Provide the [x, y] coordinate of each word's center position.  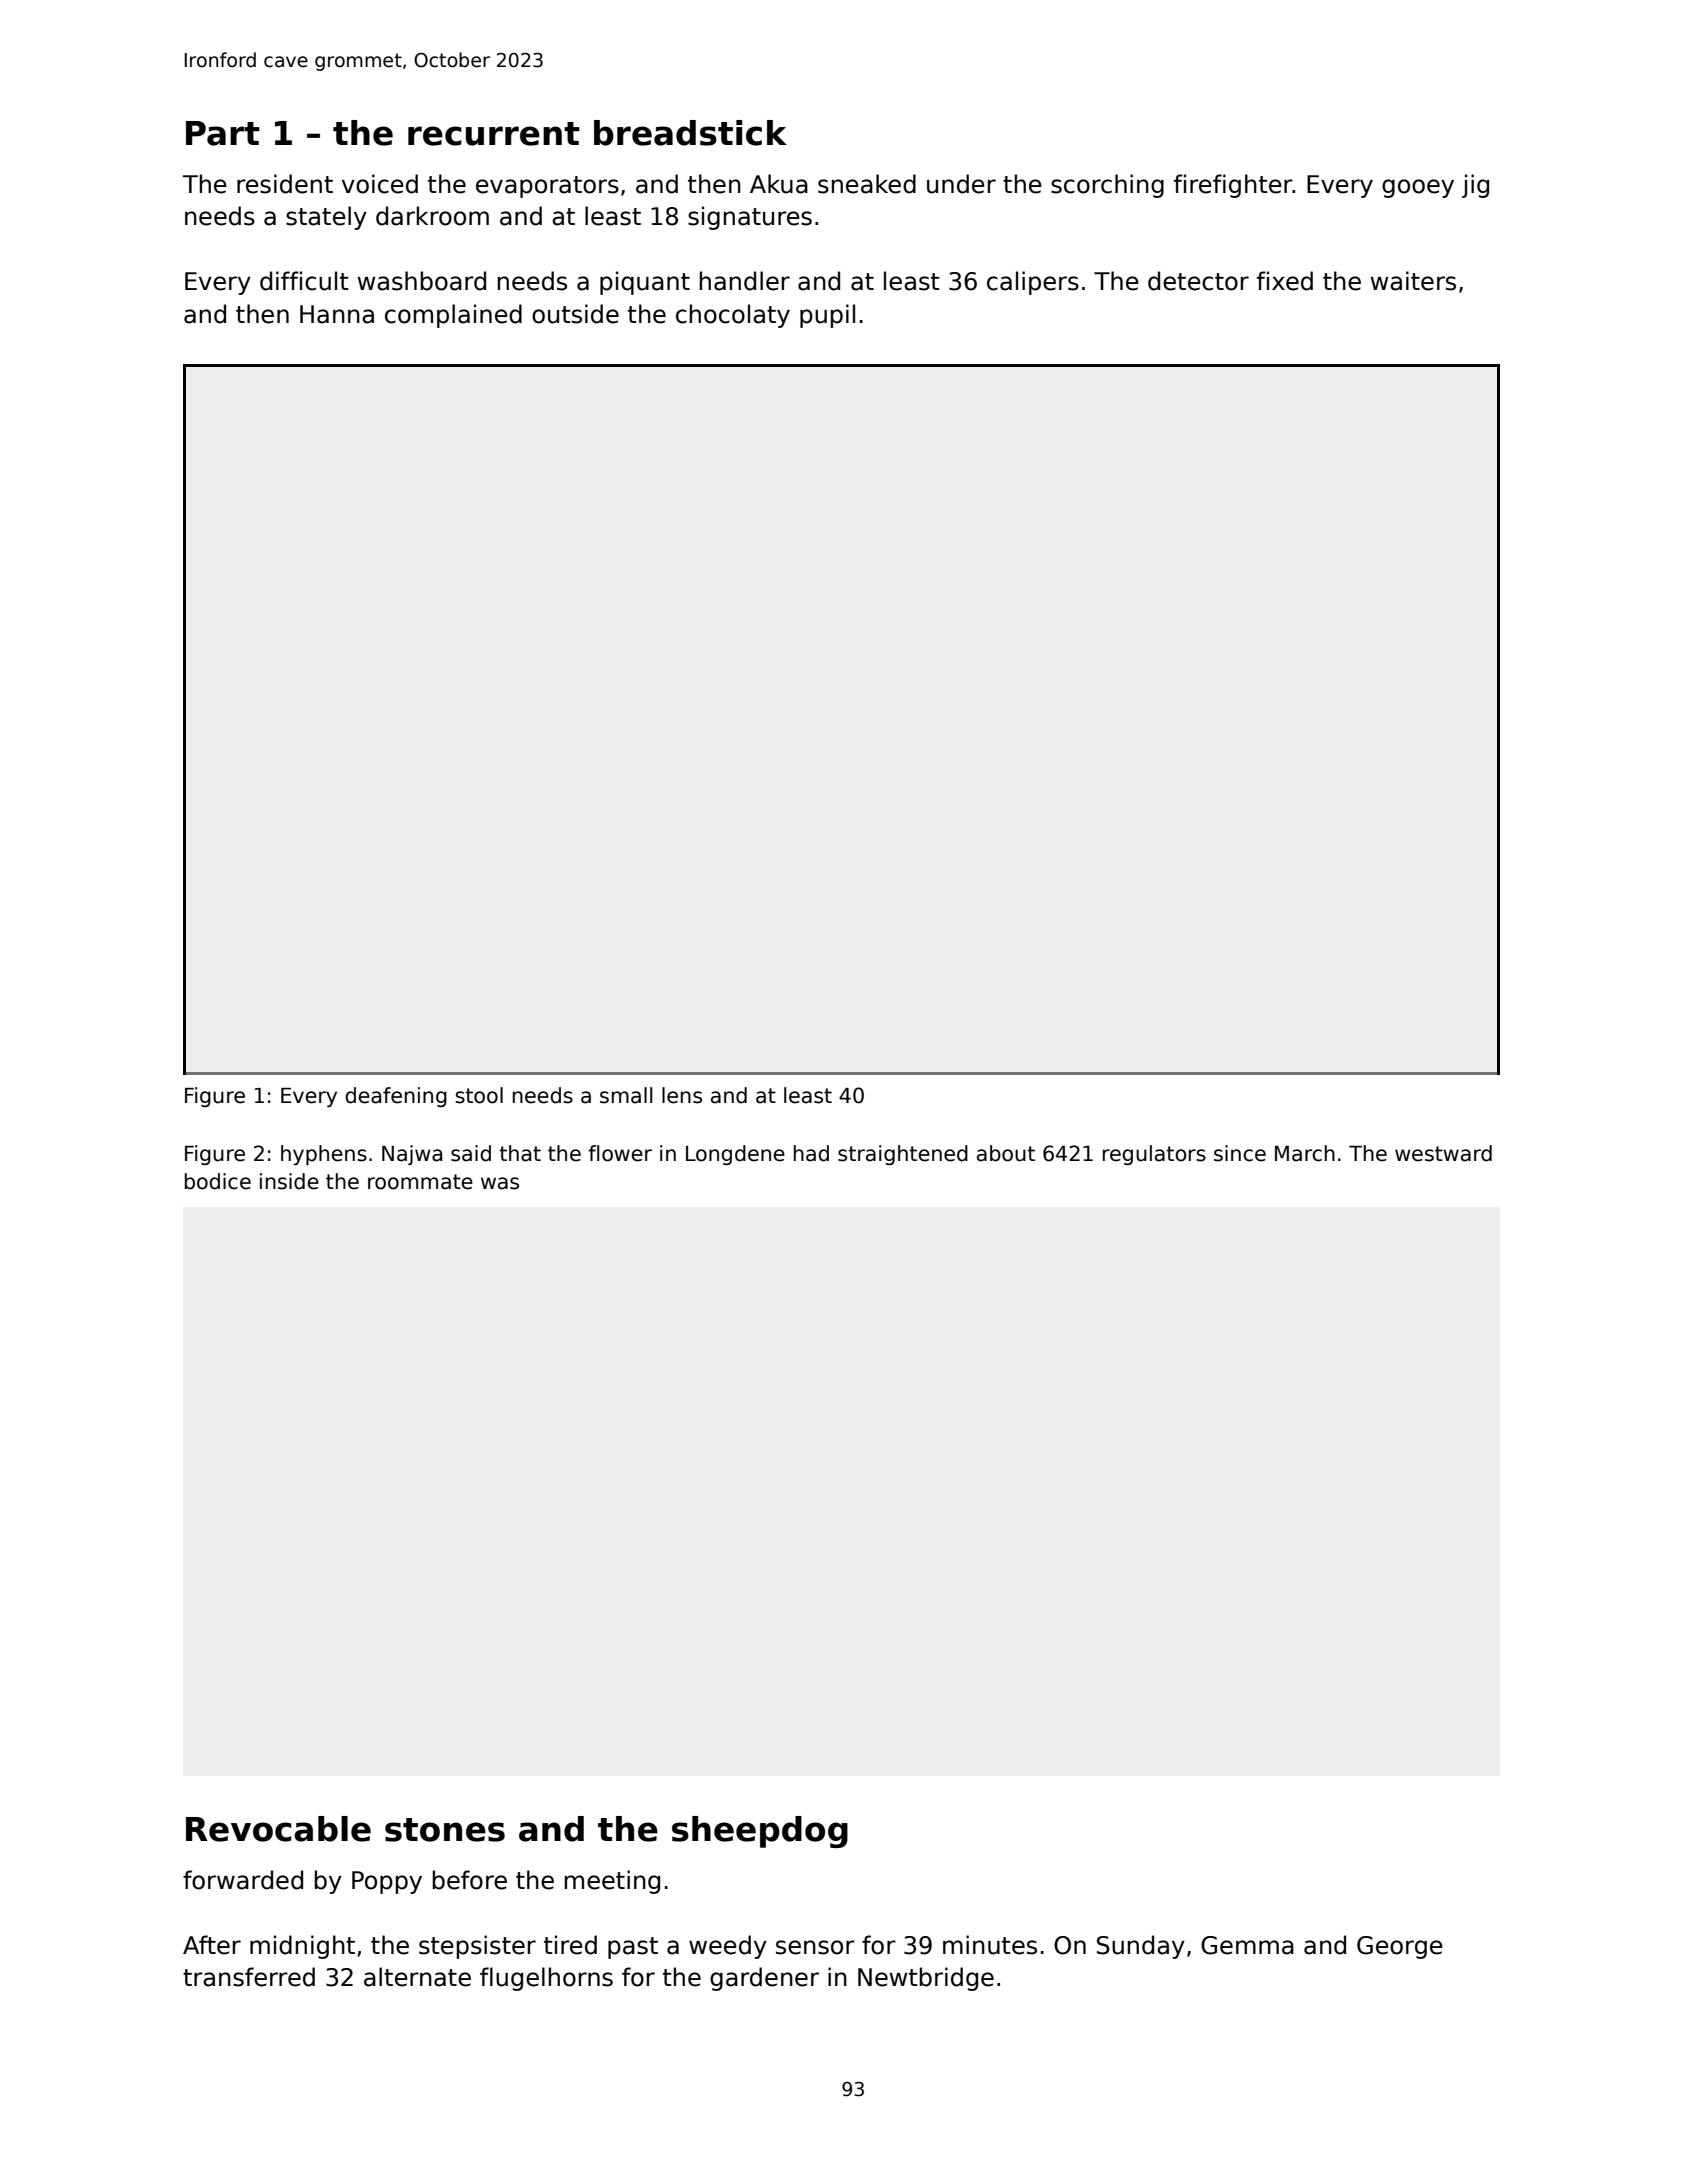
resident [285, 184]
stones [445, 1830]
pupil [827, 316]
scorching [1107, 186]
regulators [1154, 1155]
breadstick [690, 133]
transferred [249, 1977]
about [1006, 1153]
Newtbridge [926, 1979]
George [1400, 1947]
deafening [396, 1097]
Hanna [337, 314]
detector [1198, 281]
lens [682, 1095]
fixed [1285, 281]
